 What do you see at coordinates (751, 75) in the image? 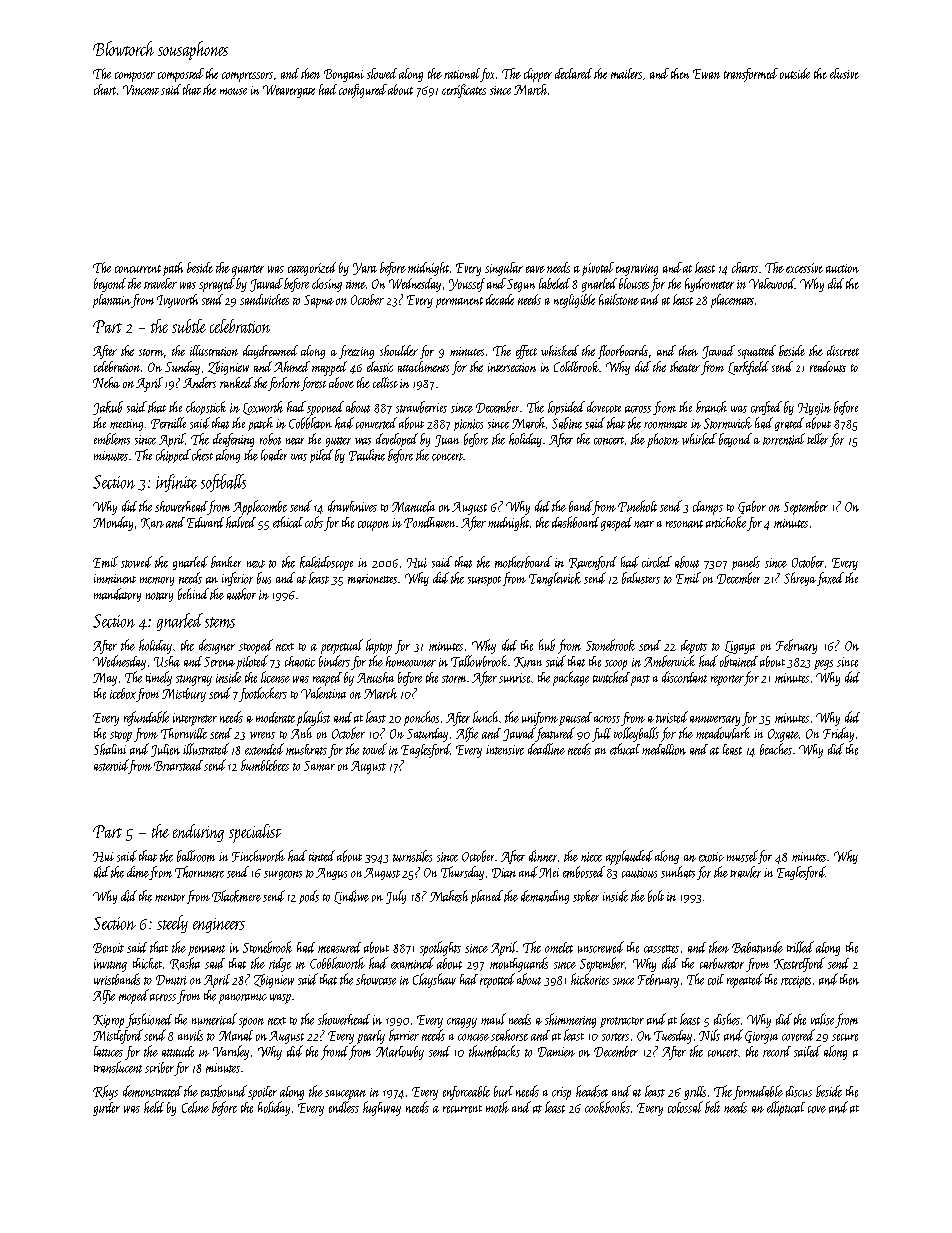
I see `transformed` at bounding box center [751, 75].
